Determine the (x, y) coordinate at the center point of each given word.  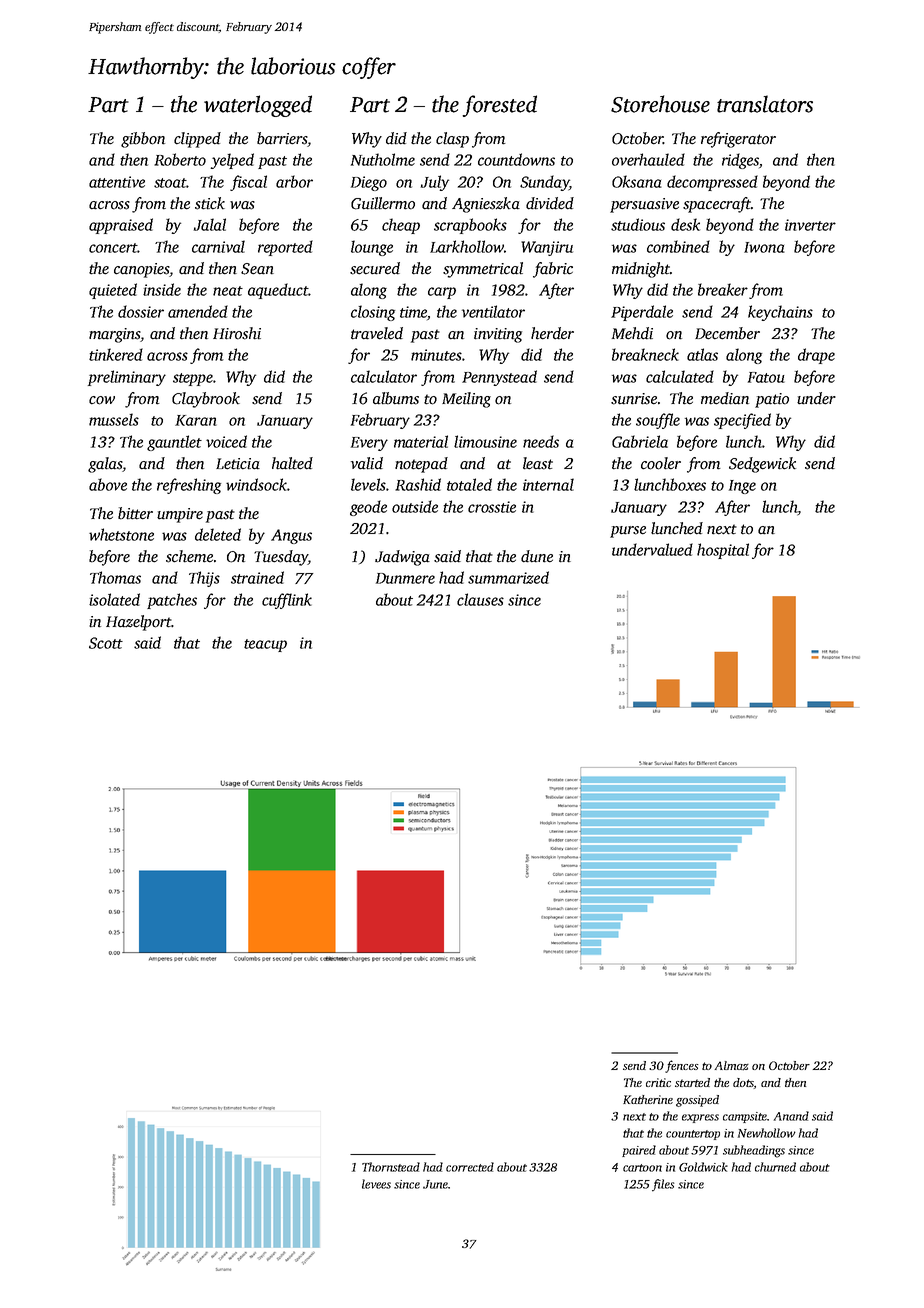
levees (376, 1184)
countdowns (516, 159)
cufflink (287, 601)
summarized (508, 577)
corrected (470, 1167)
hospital (723, 551)
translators (765, 104)
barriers (282, 138)
